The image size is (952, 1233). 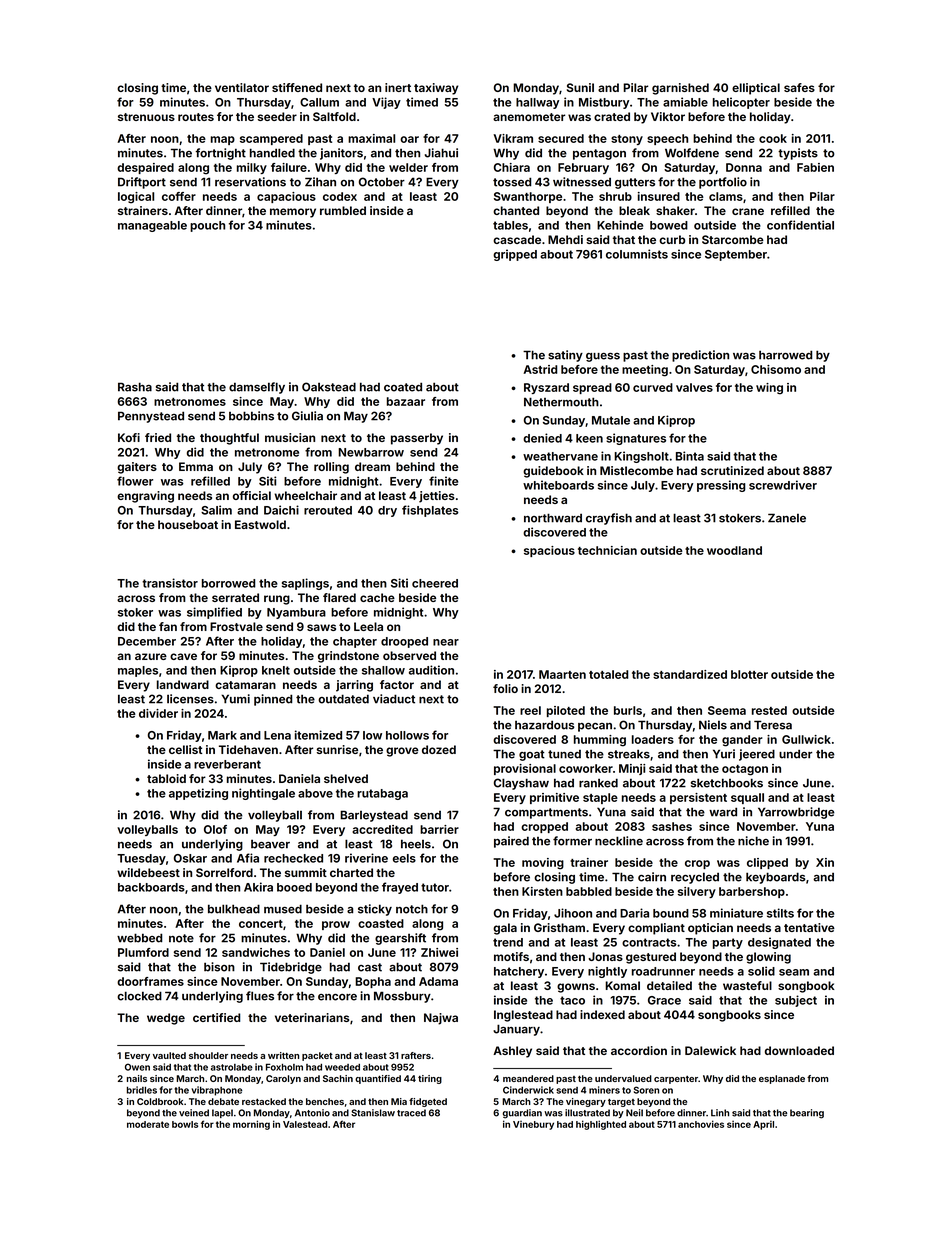 I want to click on maples, so click(x=138, y=671).
